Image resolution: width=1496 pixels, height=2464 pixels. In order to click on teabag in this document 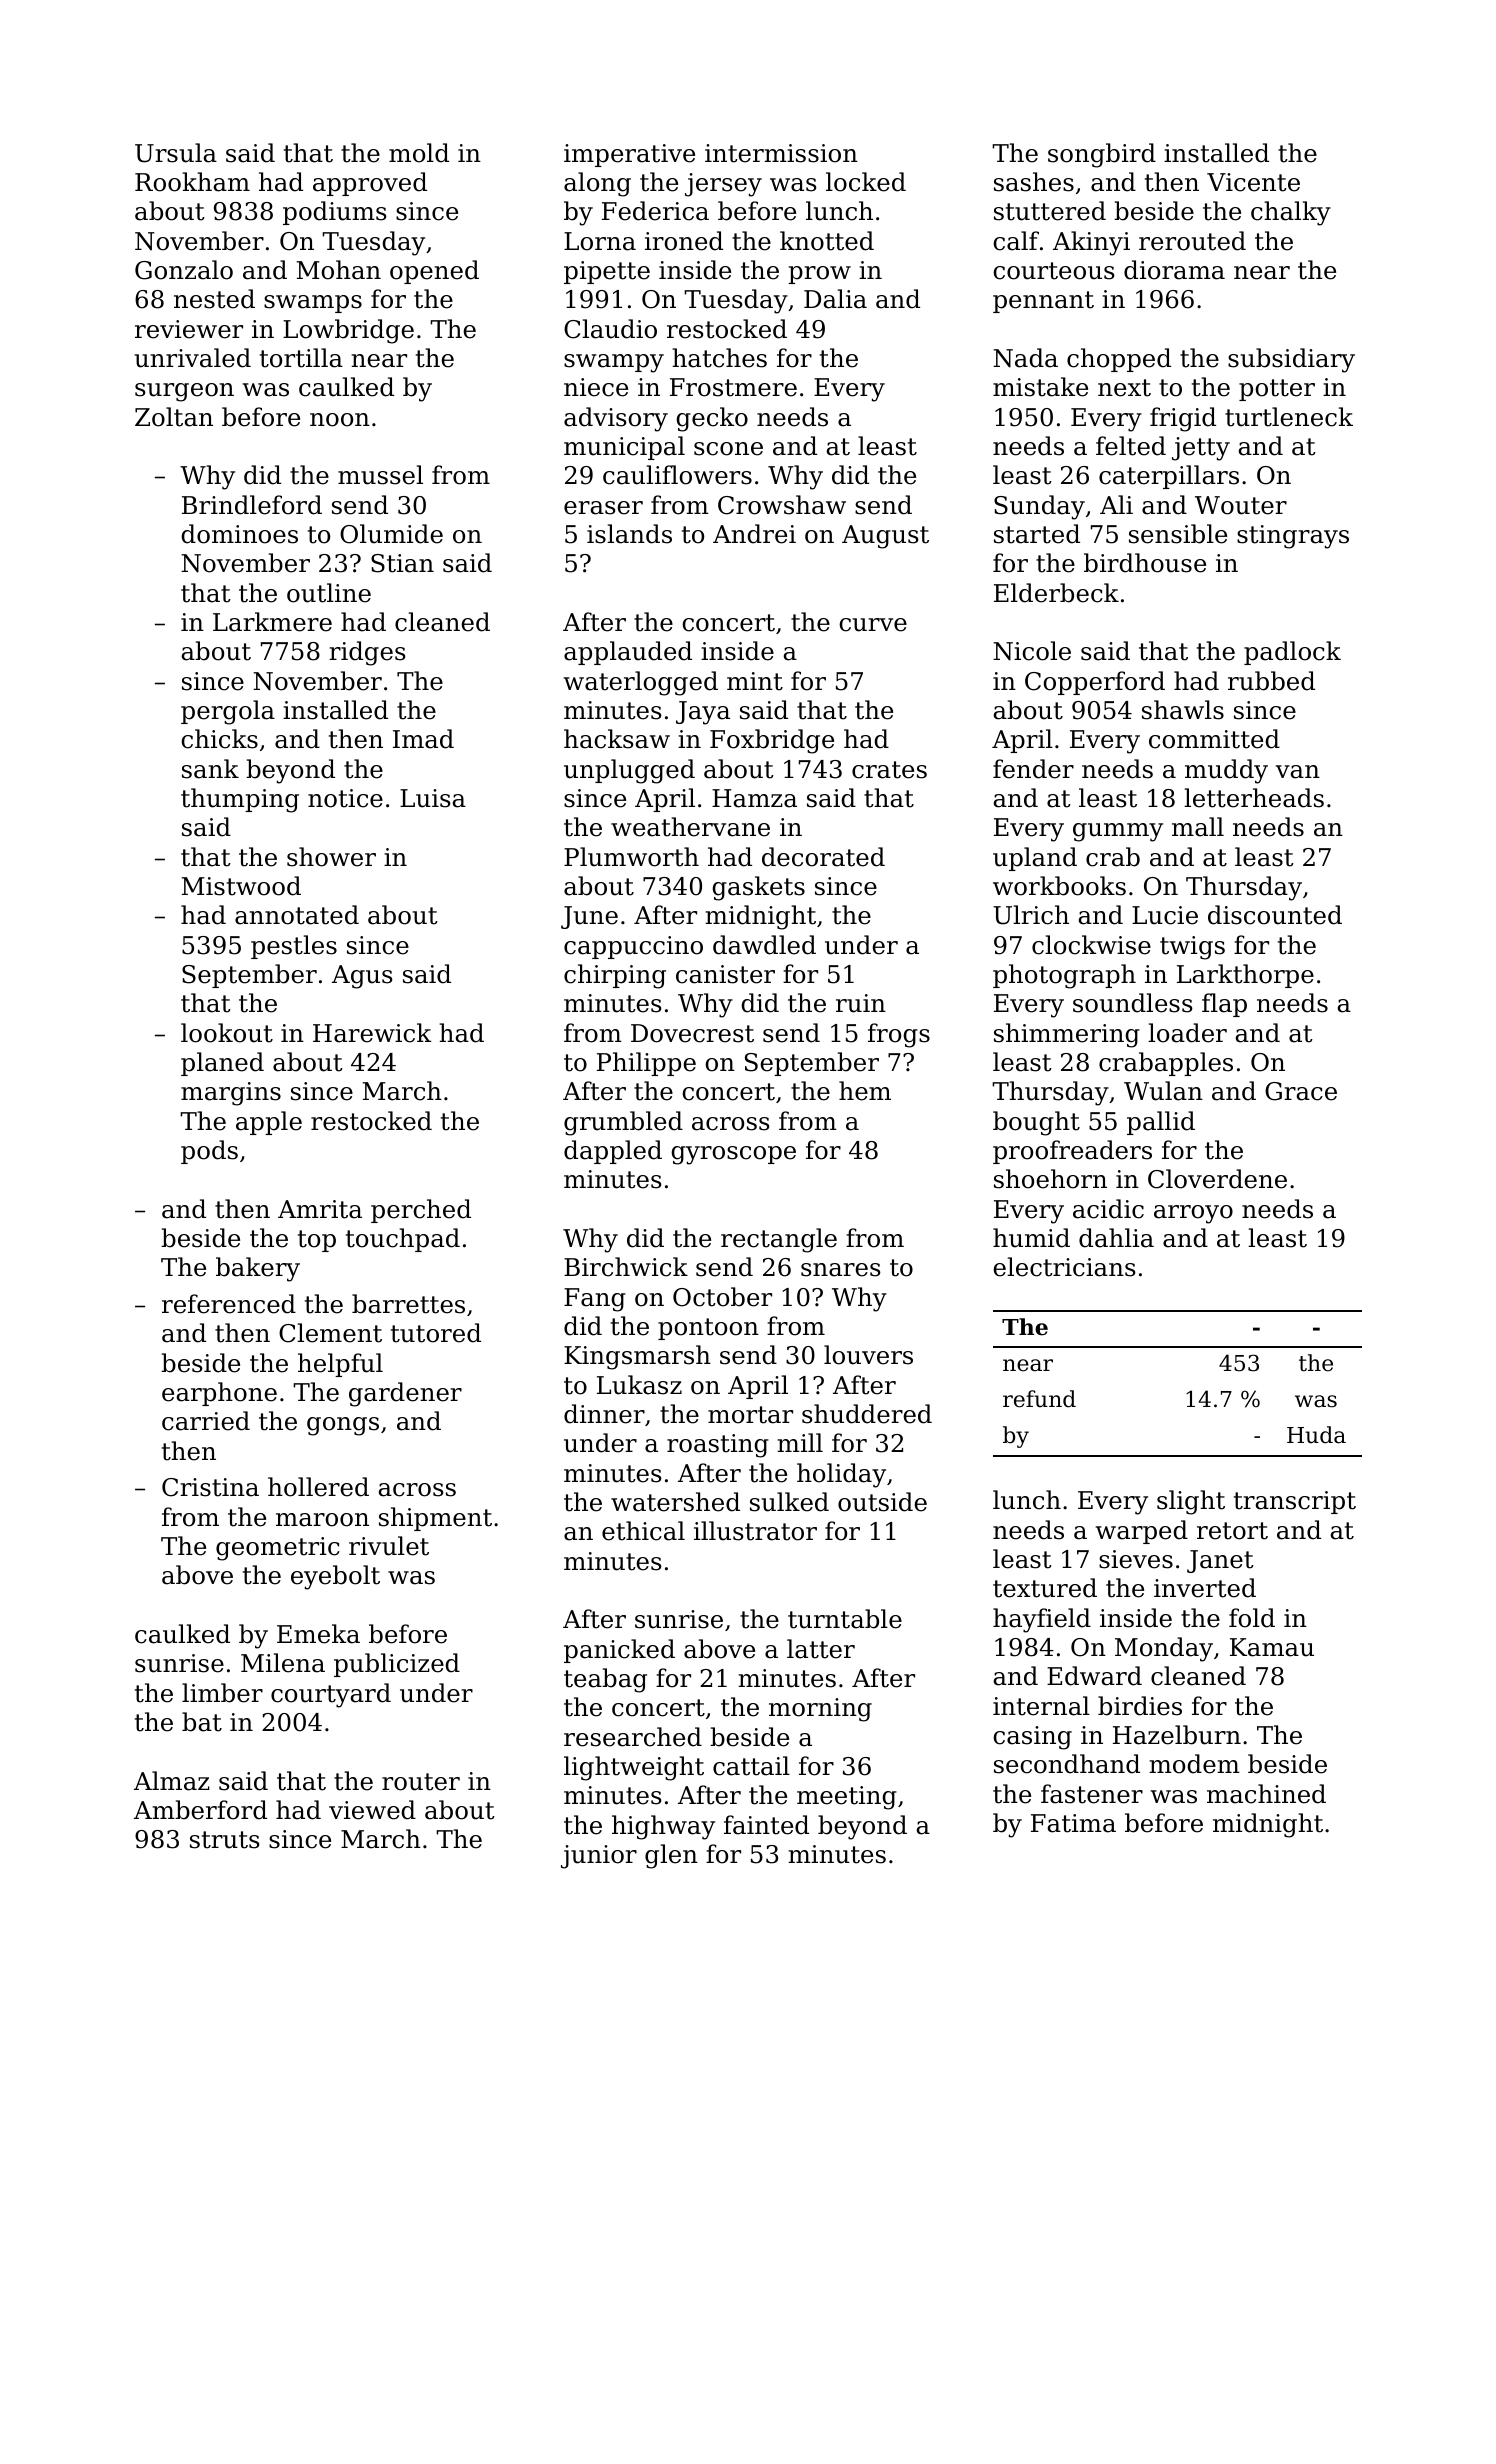, I will do `click(605, 1680)`.
